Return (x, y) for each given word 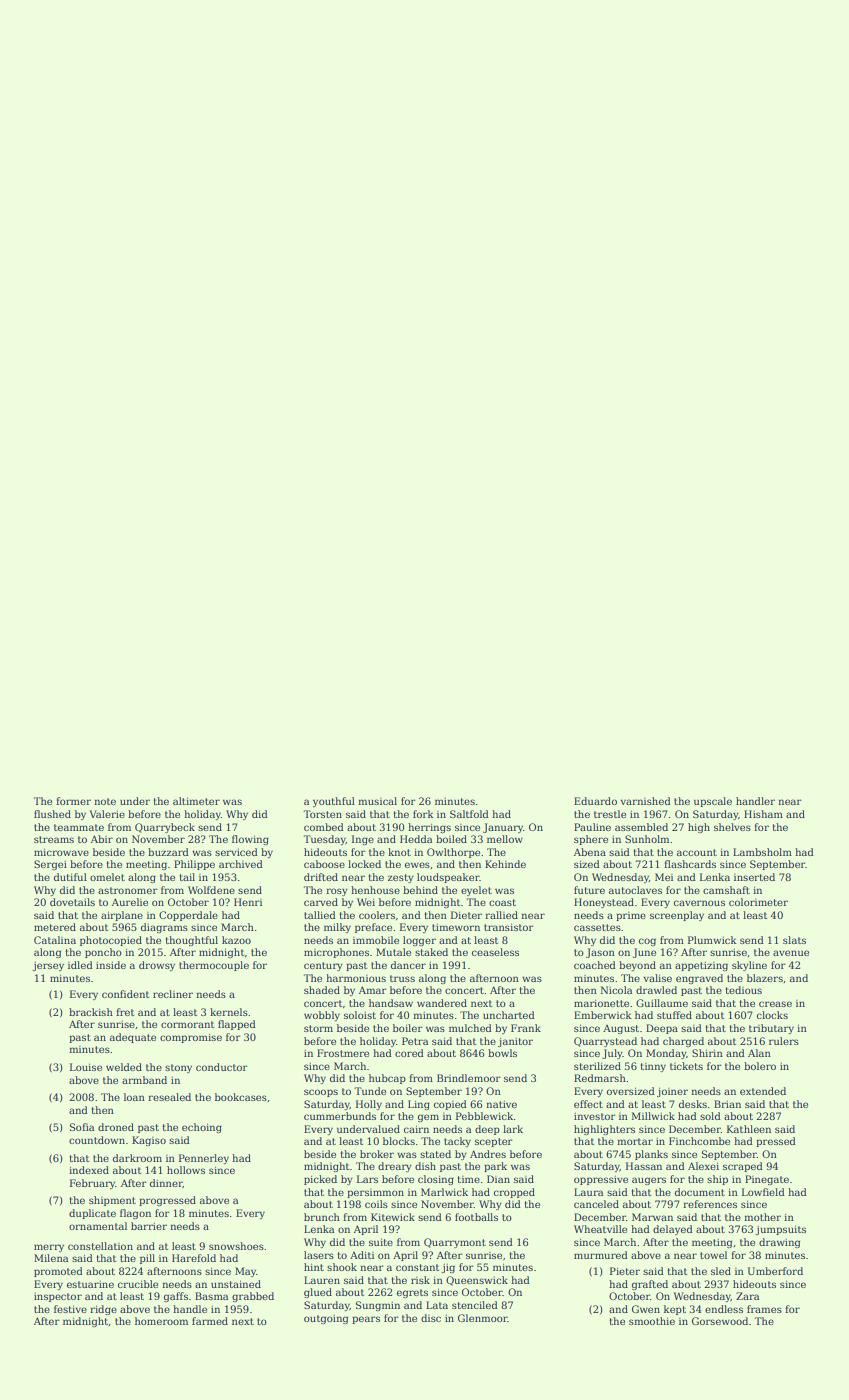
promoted (58, 1272)
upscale (713, 802)
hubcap (387, 1079)
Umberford (775, 1271)
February (92, 1184)
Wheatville (600, 1229)
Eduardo (595, 801)
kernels (229, 1012)
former (73, 801)
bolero (760, 1066)
